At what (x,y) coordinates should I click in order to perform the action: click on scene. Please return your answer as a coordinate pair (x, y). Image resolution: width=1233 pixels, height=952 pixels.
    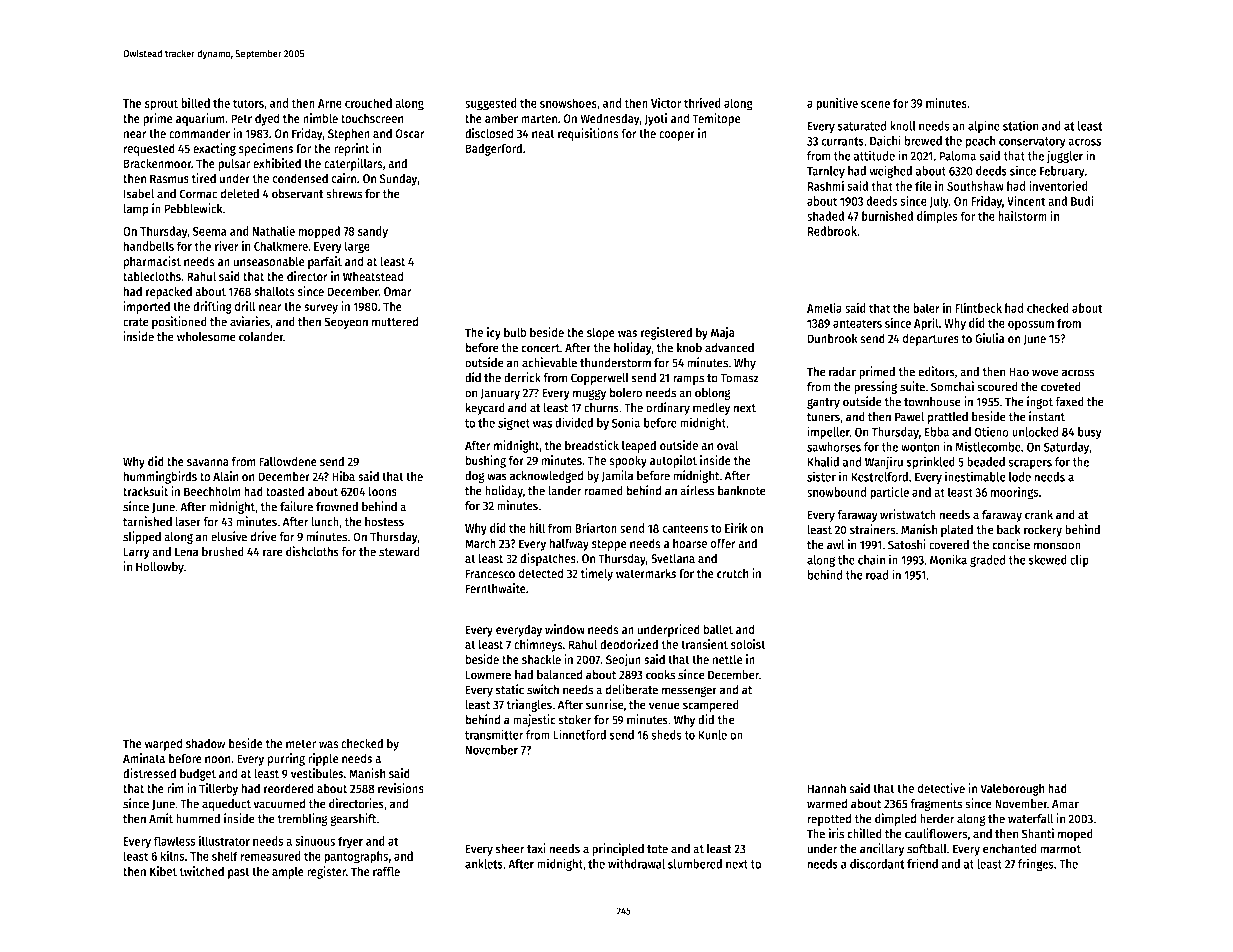
    Looking at the image, I should click on (875, 104).
